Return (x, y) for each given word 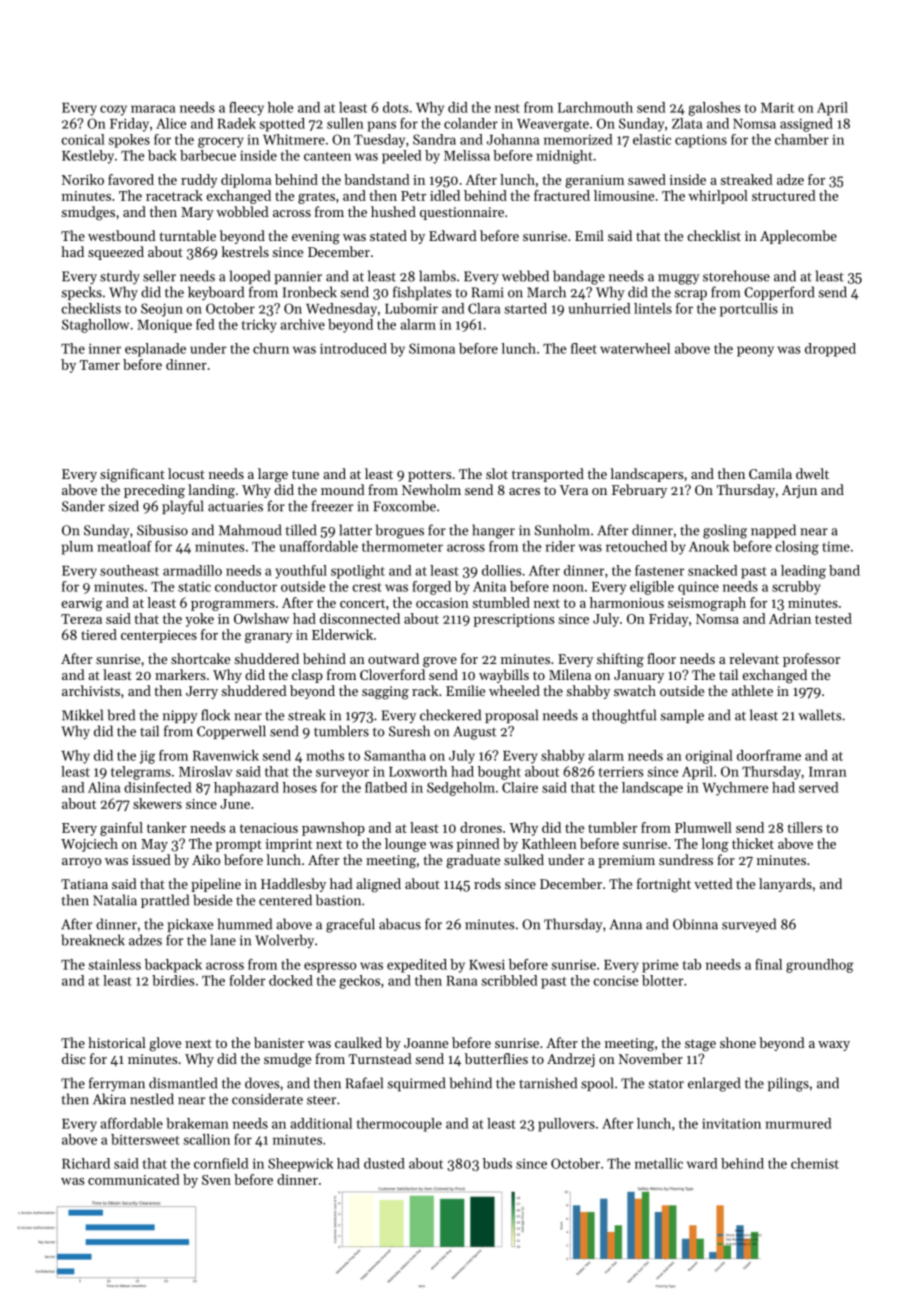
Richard (86, 1163)
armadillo (192, 570)
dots (396, 107)
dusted (384, 1163)
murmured (798, 1123)
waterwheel (635, 348)
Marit (777, 108)
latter (355, 530)
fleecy (246, 109)
